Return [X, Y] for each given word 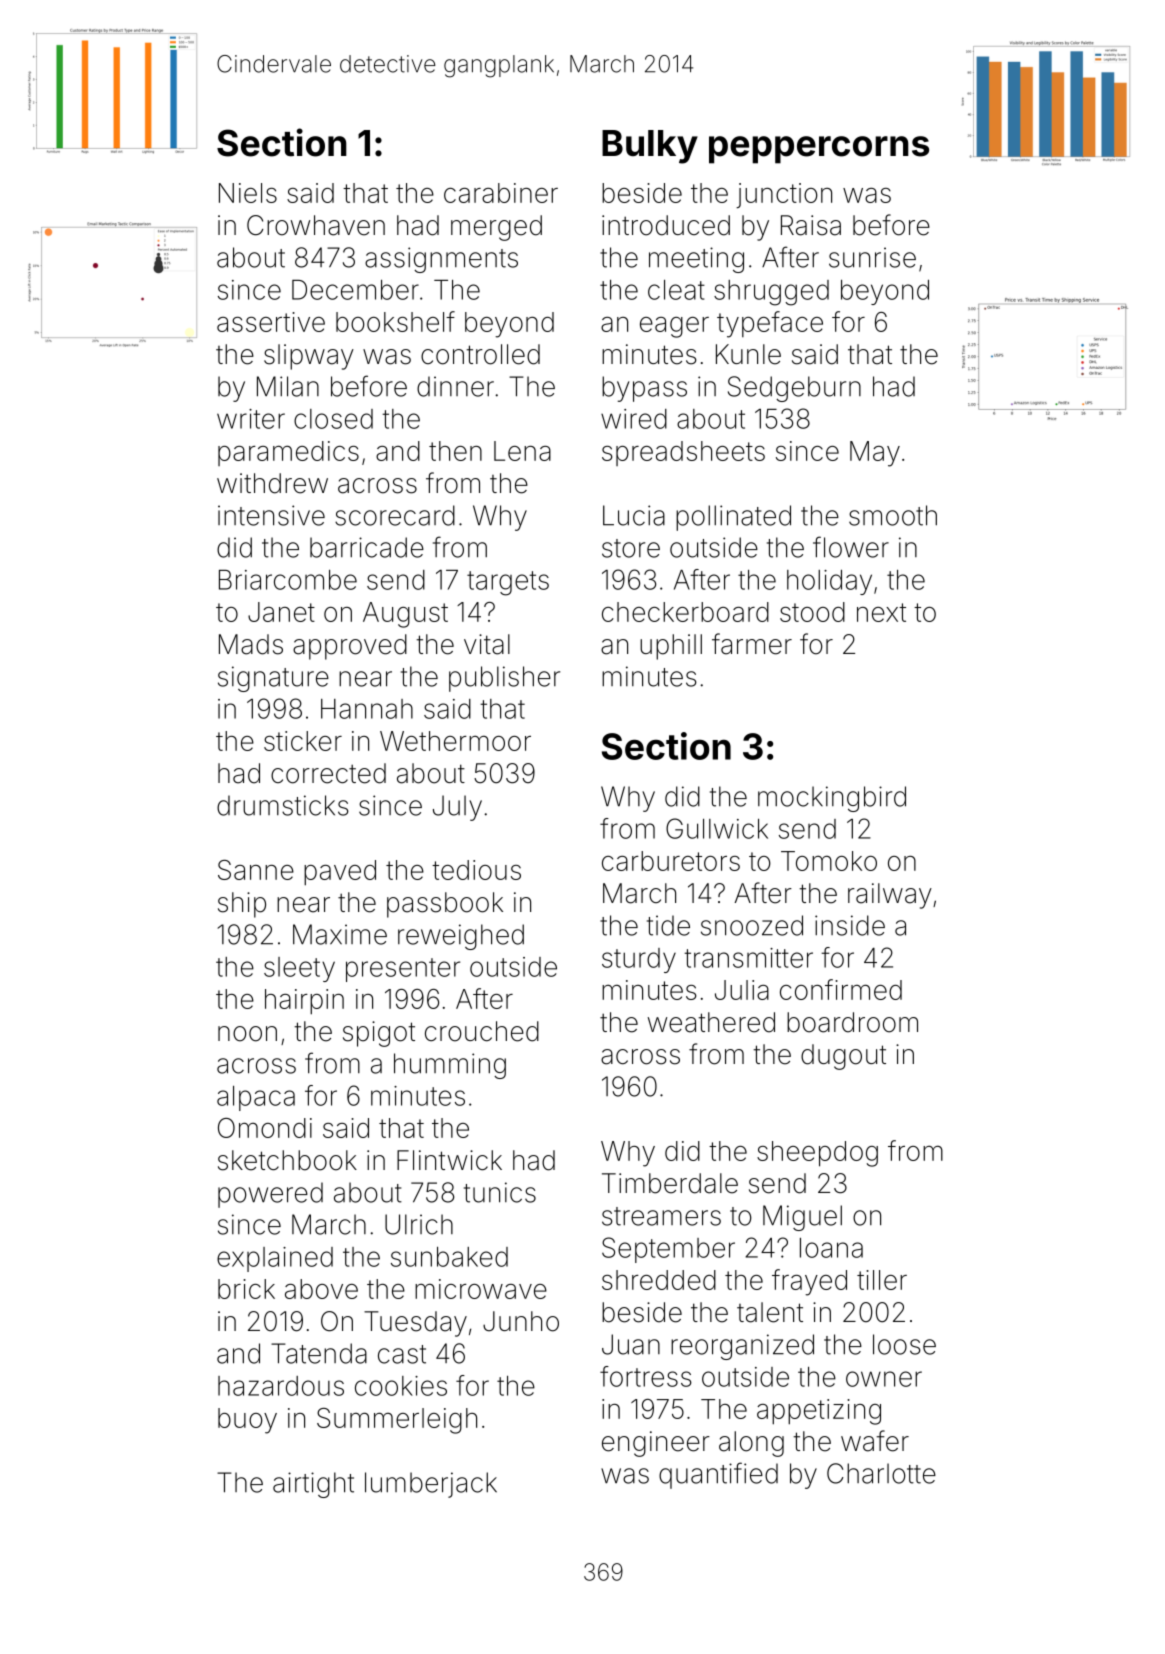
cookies [401, 1386]
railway [890, 896]
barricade [367, 547]
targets [508, 583]
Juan [631, 1344]
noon [247, 1034]
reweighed [461, 937]
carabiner [501, 193]
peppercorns [819, 150]
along [751, 1444]
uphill [671, 647]
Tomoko [829, 861]
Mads [251, 644]
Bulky [650, 147]
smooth [893, 515]
